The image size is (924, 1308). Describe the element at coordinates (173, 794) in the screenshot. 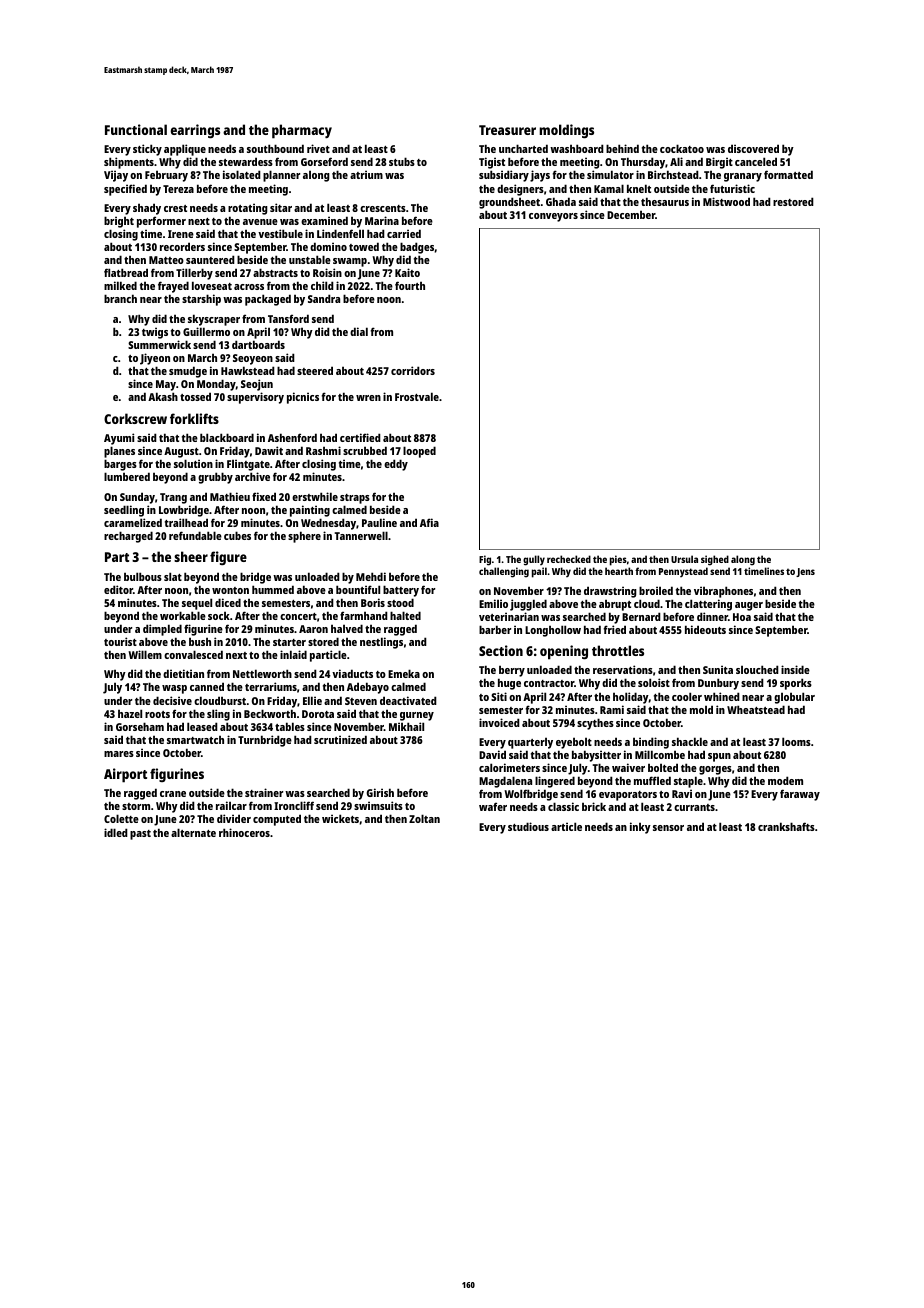

I see `crane` at that location.
